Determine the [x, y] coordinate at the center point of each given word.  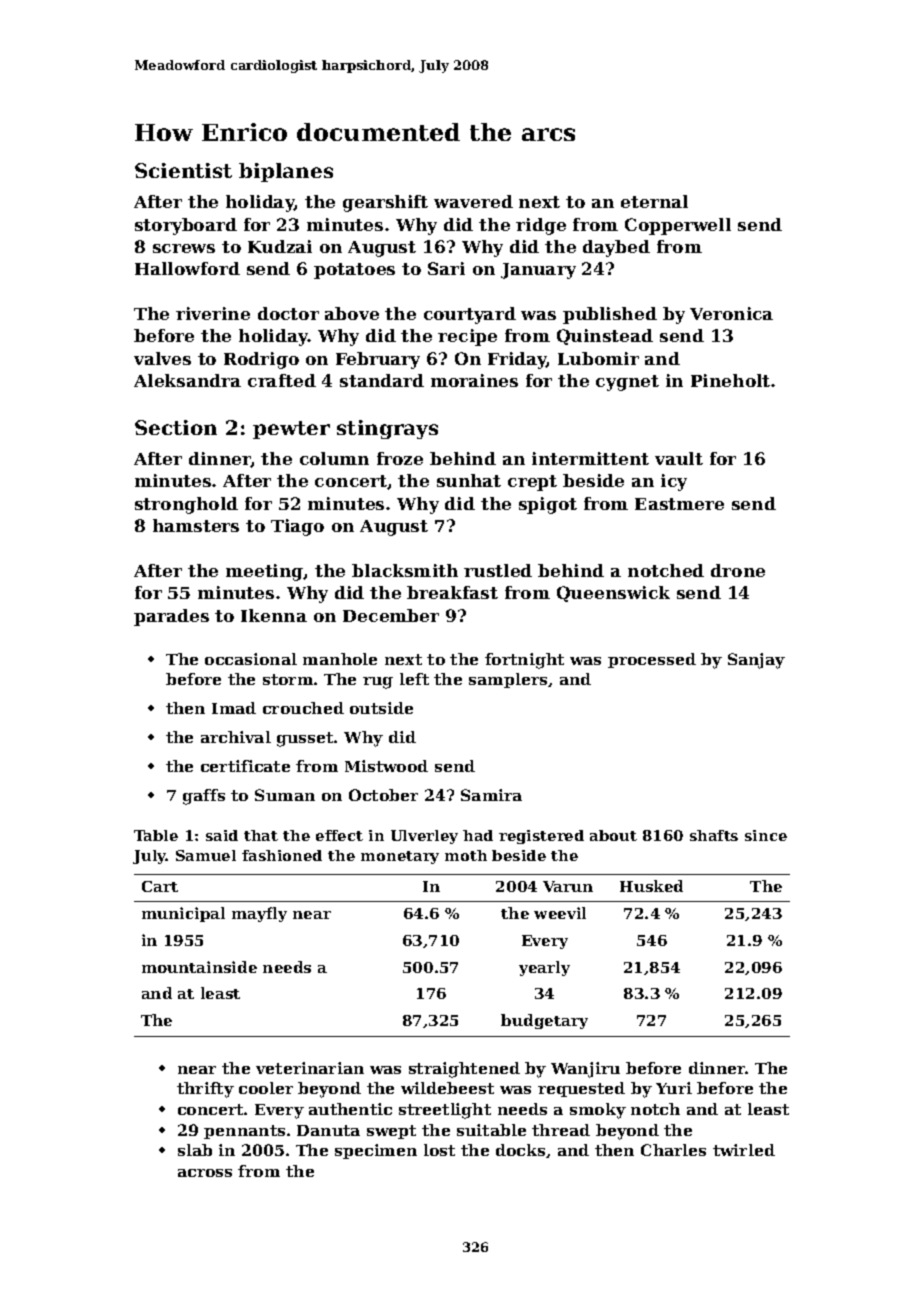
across [205, 1173]
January [538, 271]
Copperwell [678, 226]
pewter [291, 430]
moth [466, 855]
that [261, 835]
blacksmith [405, 570]
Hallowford [187, 268]
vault [679, 458]
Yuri [674, 1088]
